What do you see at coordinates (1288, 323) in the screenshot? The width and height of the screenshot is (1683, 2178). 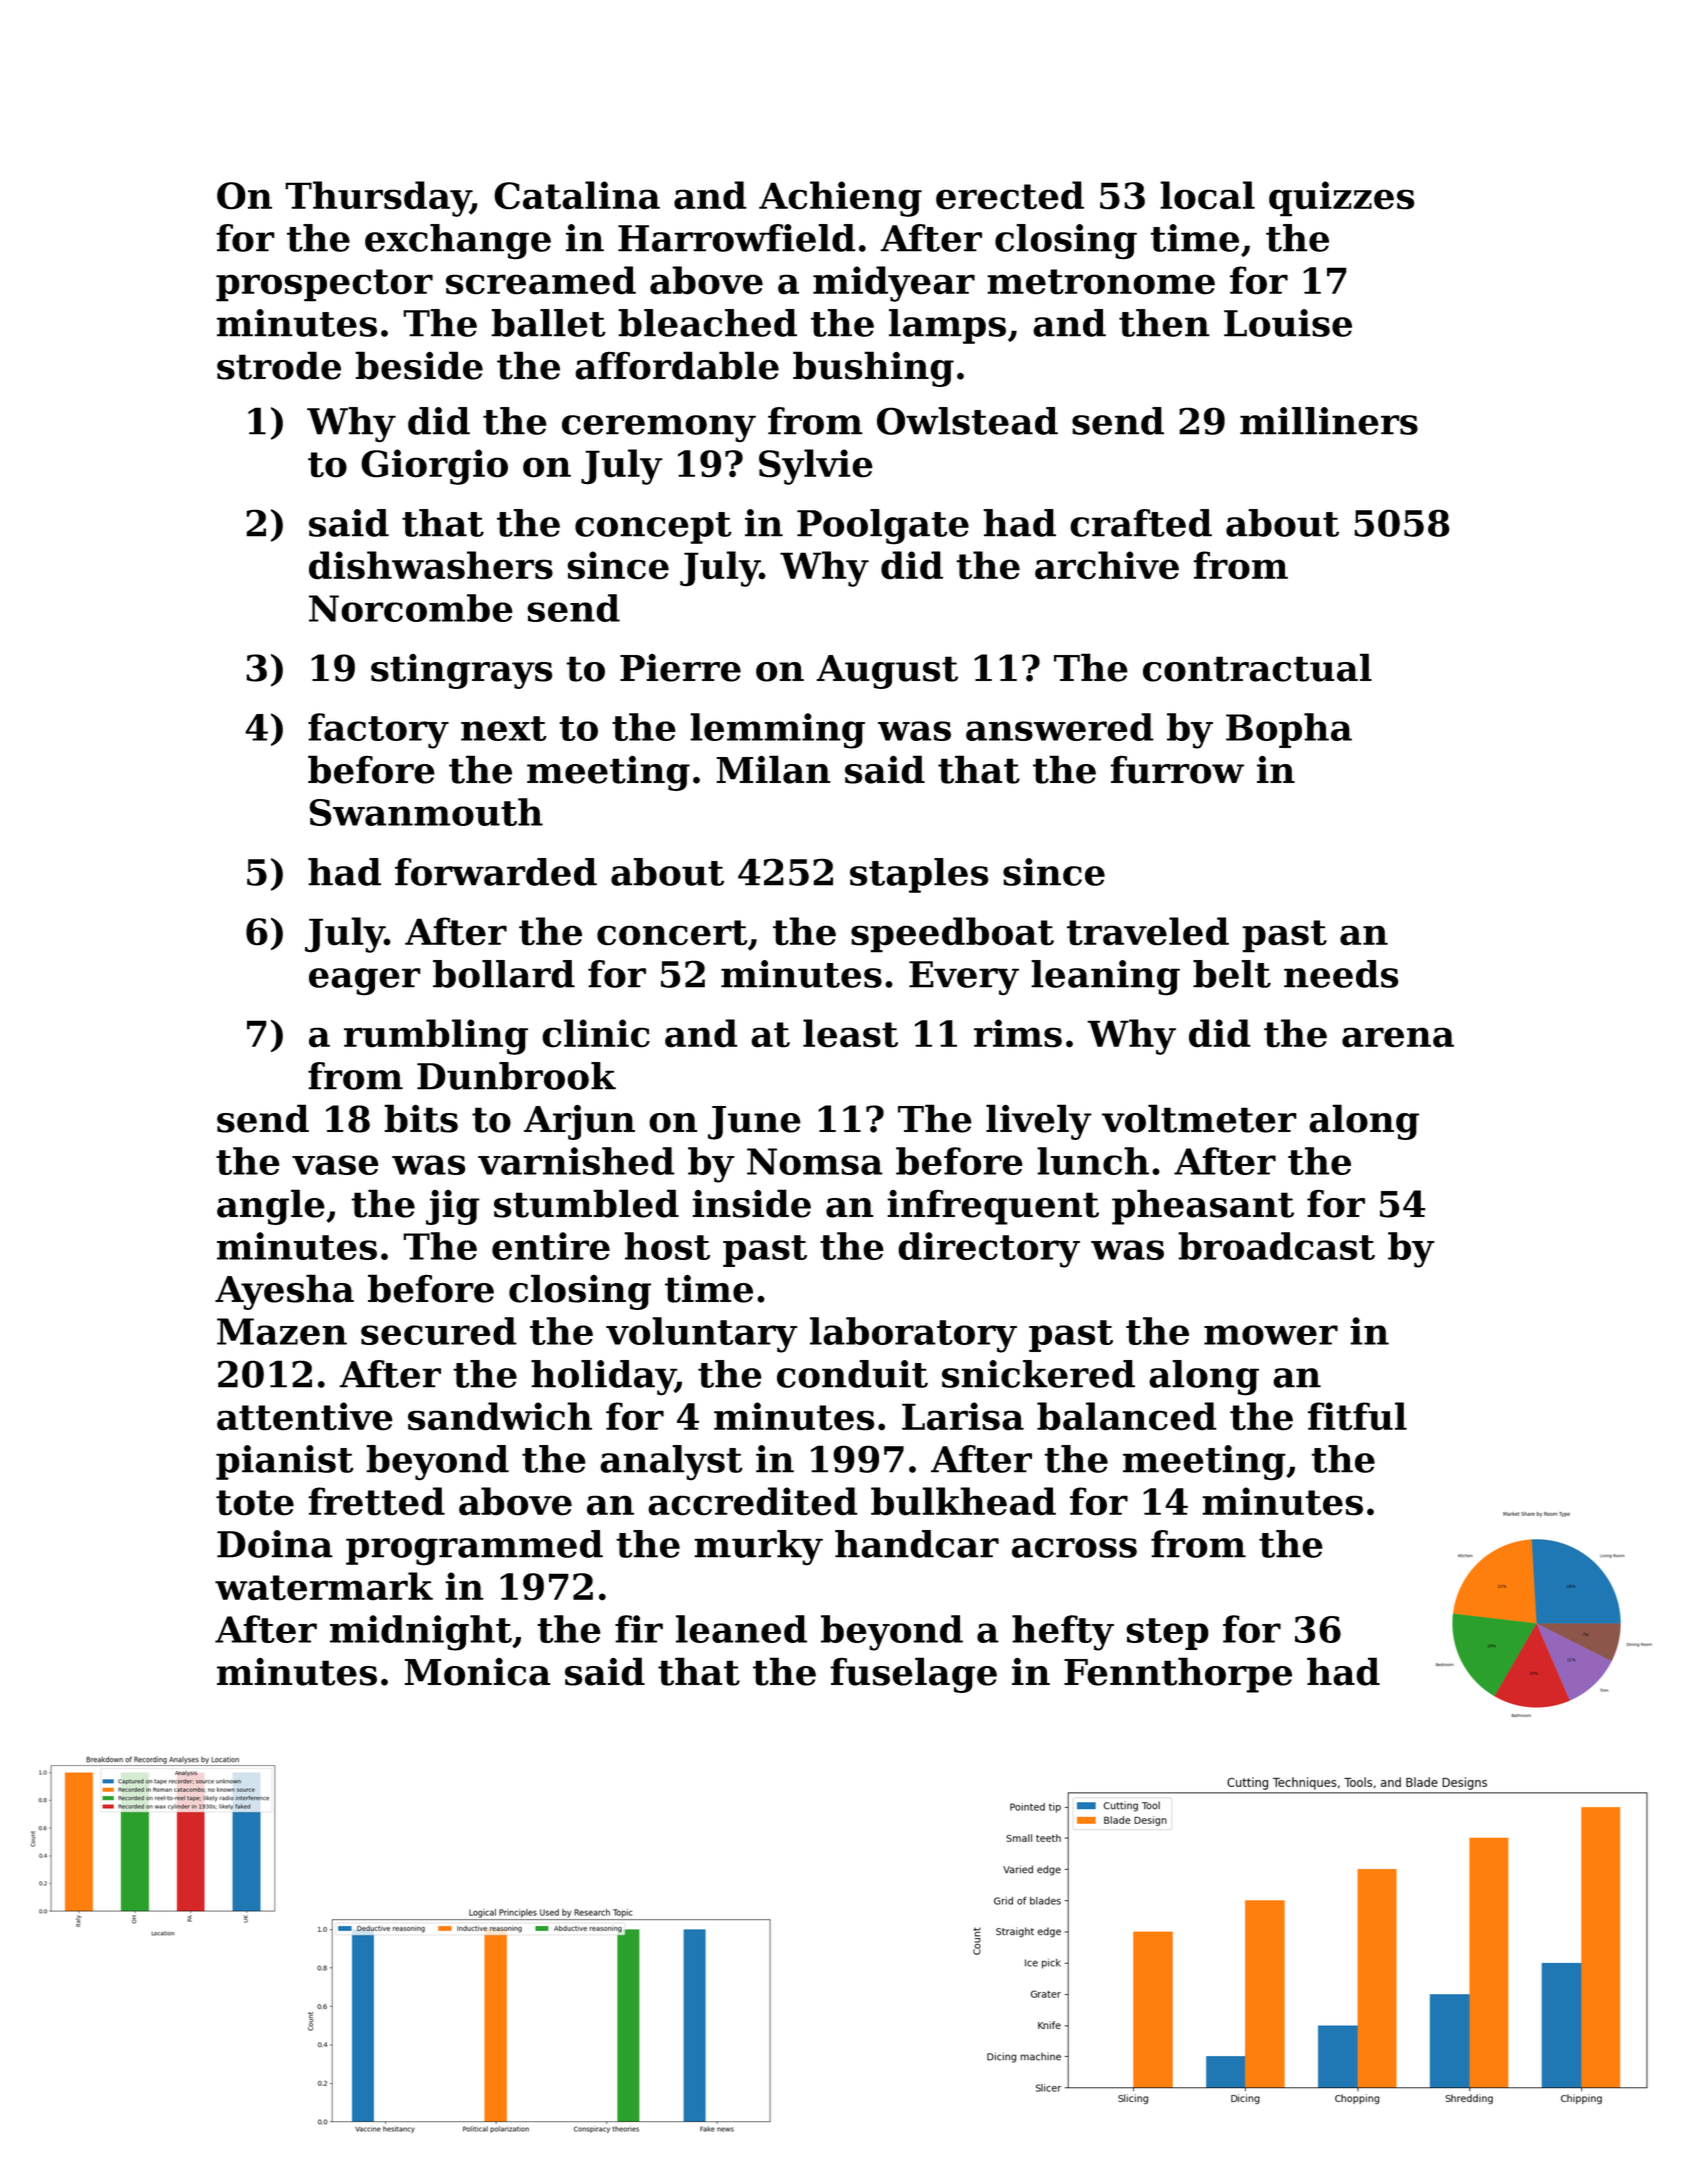 I see `Louise` at bounding box center [1288, 323].
